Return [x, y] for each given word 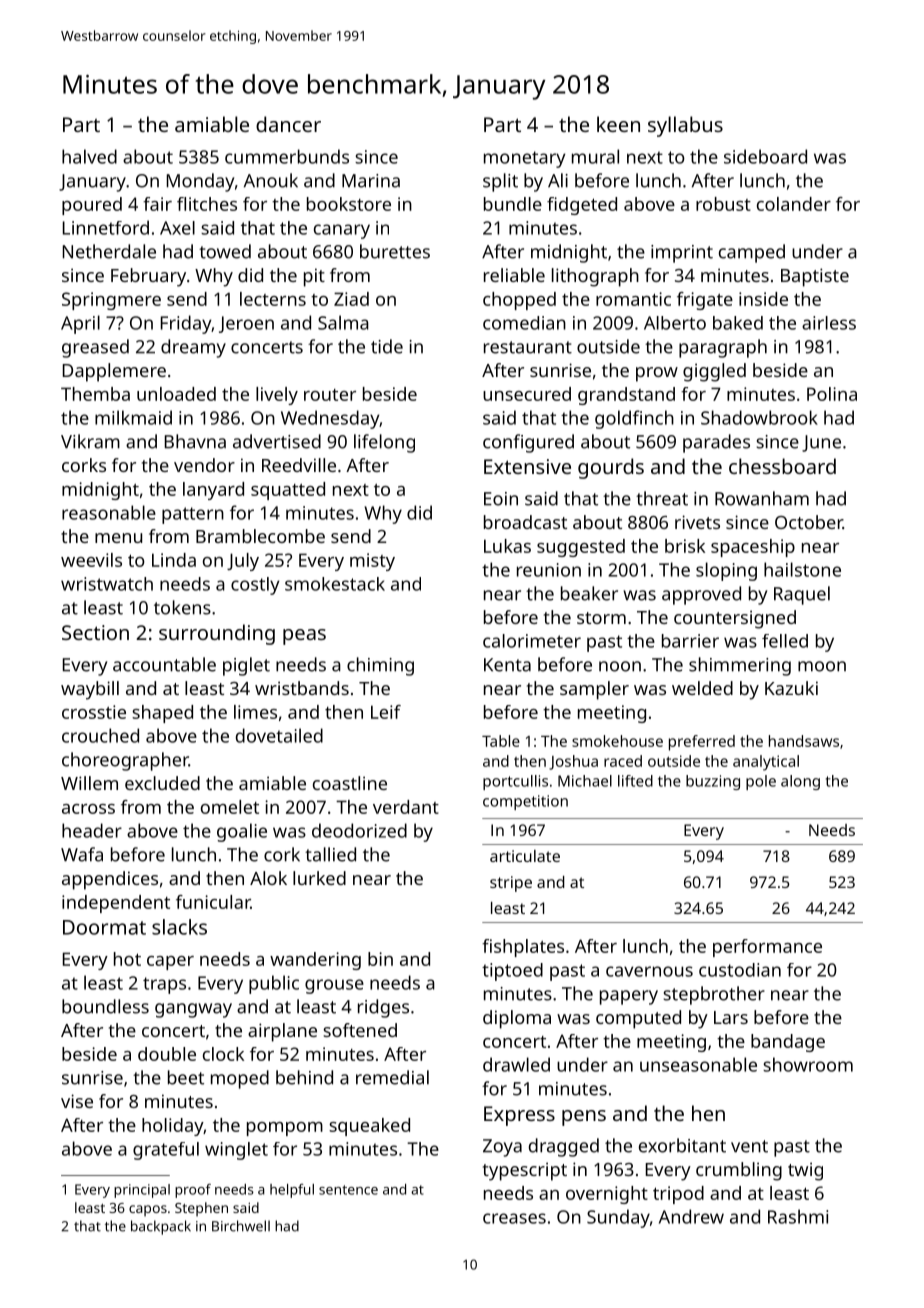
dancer [288, 124]
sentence [348, 1190]
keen [618, 124]
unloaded [176, 394]
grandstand [626, 396]
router [330, 395]
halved [89, 156]
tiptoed [512, 972]
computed [638, 1019]
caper [170, 963]
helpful [292, 1191]
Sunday [618, 1218]
